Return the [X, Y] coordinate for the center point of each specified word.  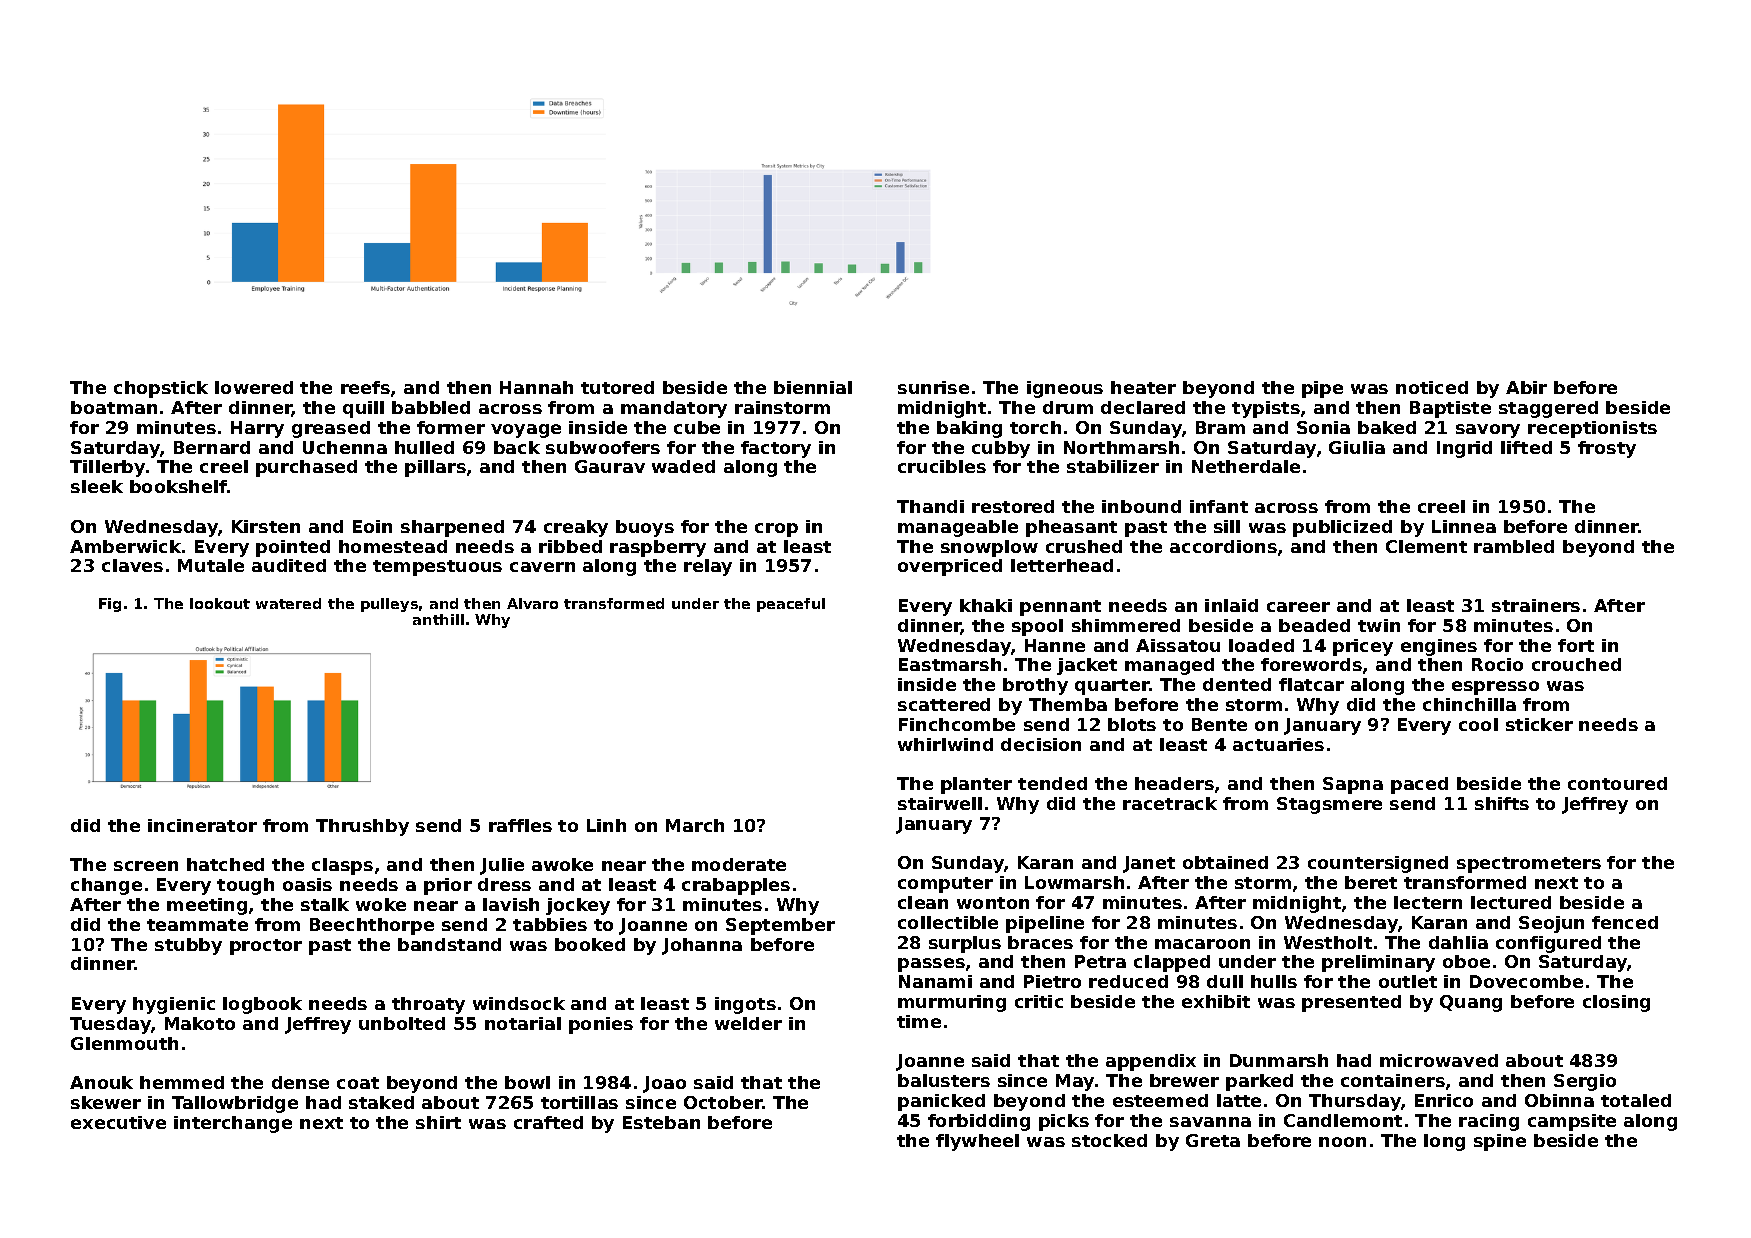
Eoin [372, 526]
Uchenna [345, 447]
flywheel [977, 1142]
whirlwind [945, 744]
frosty [1607, 449]
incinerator [202, 825]
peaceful [791, 605]
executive [118, 1122]
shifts [1502, 803]
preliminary [1378, 963]
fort [1576, 645]
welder [748, 1023]
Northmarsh [1121, 447]
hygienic [174, 1005]
